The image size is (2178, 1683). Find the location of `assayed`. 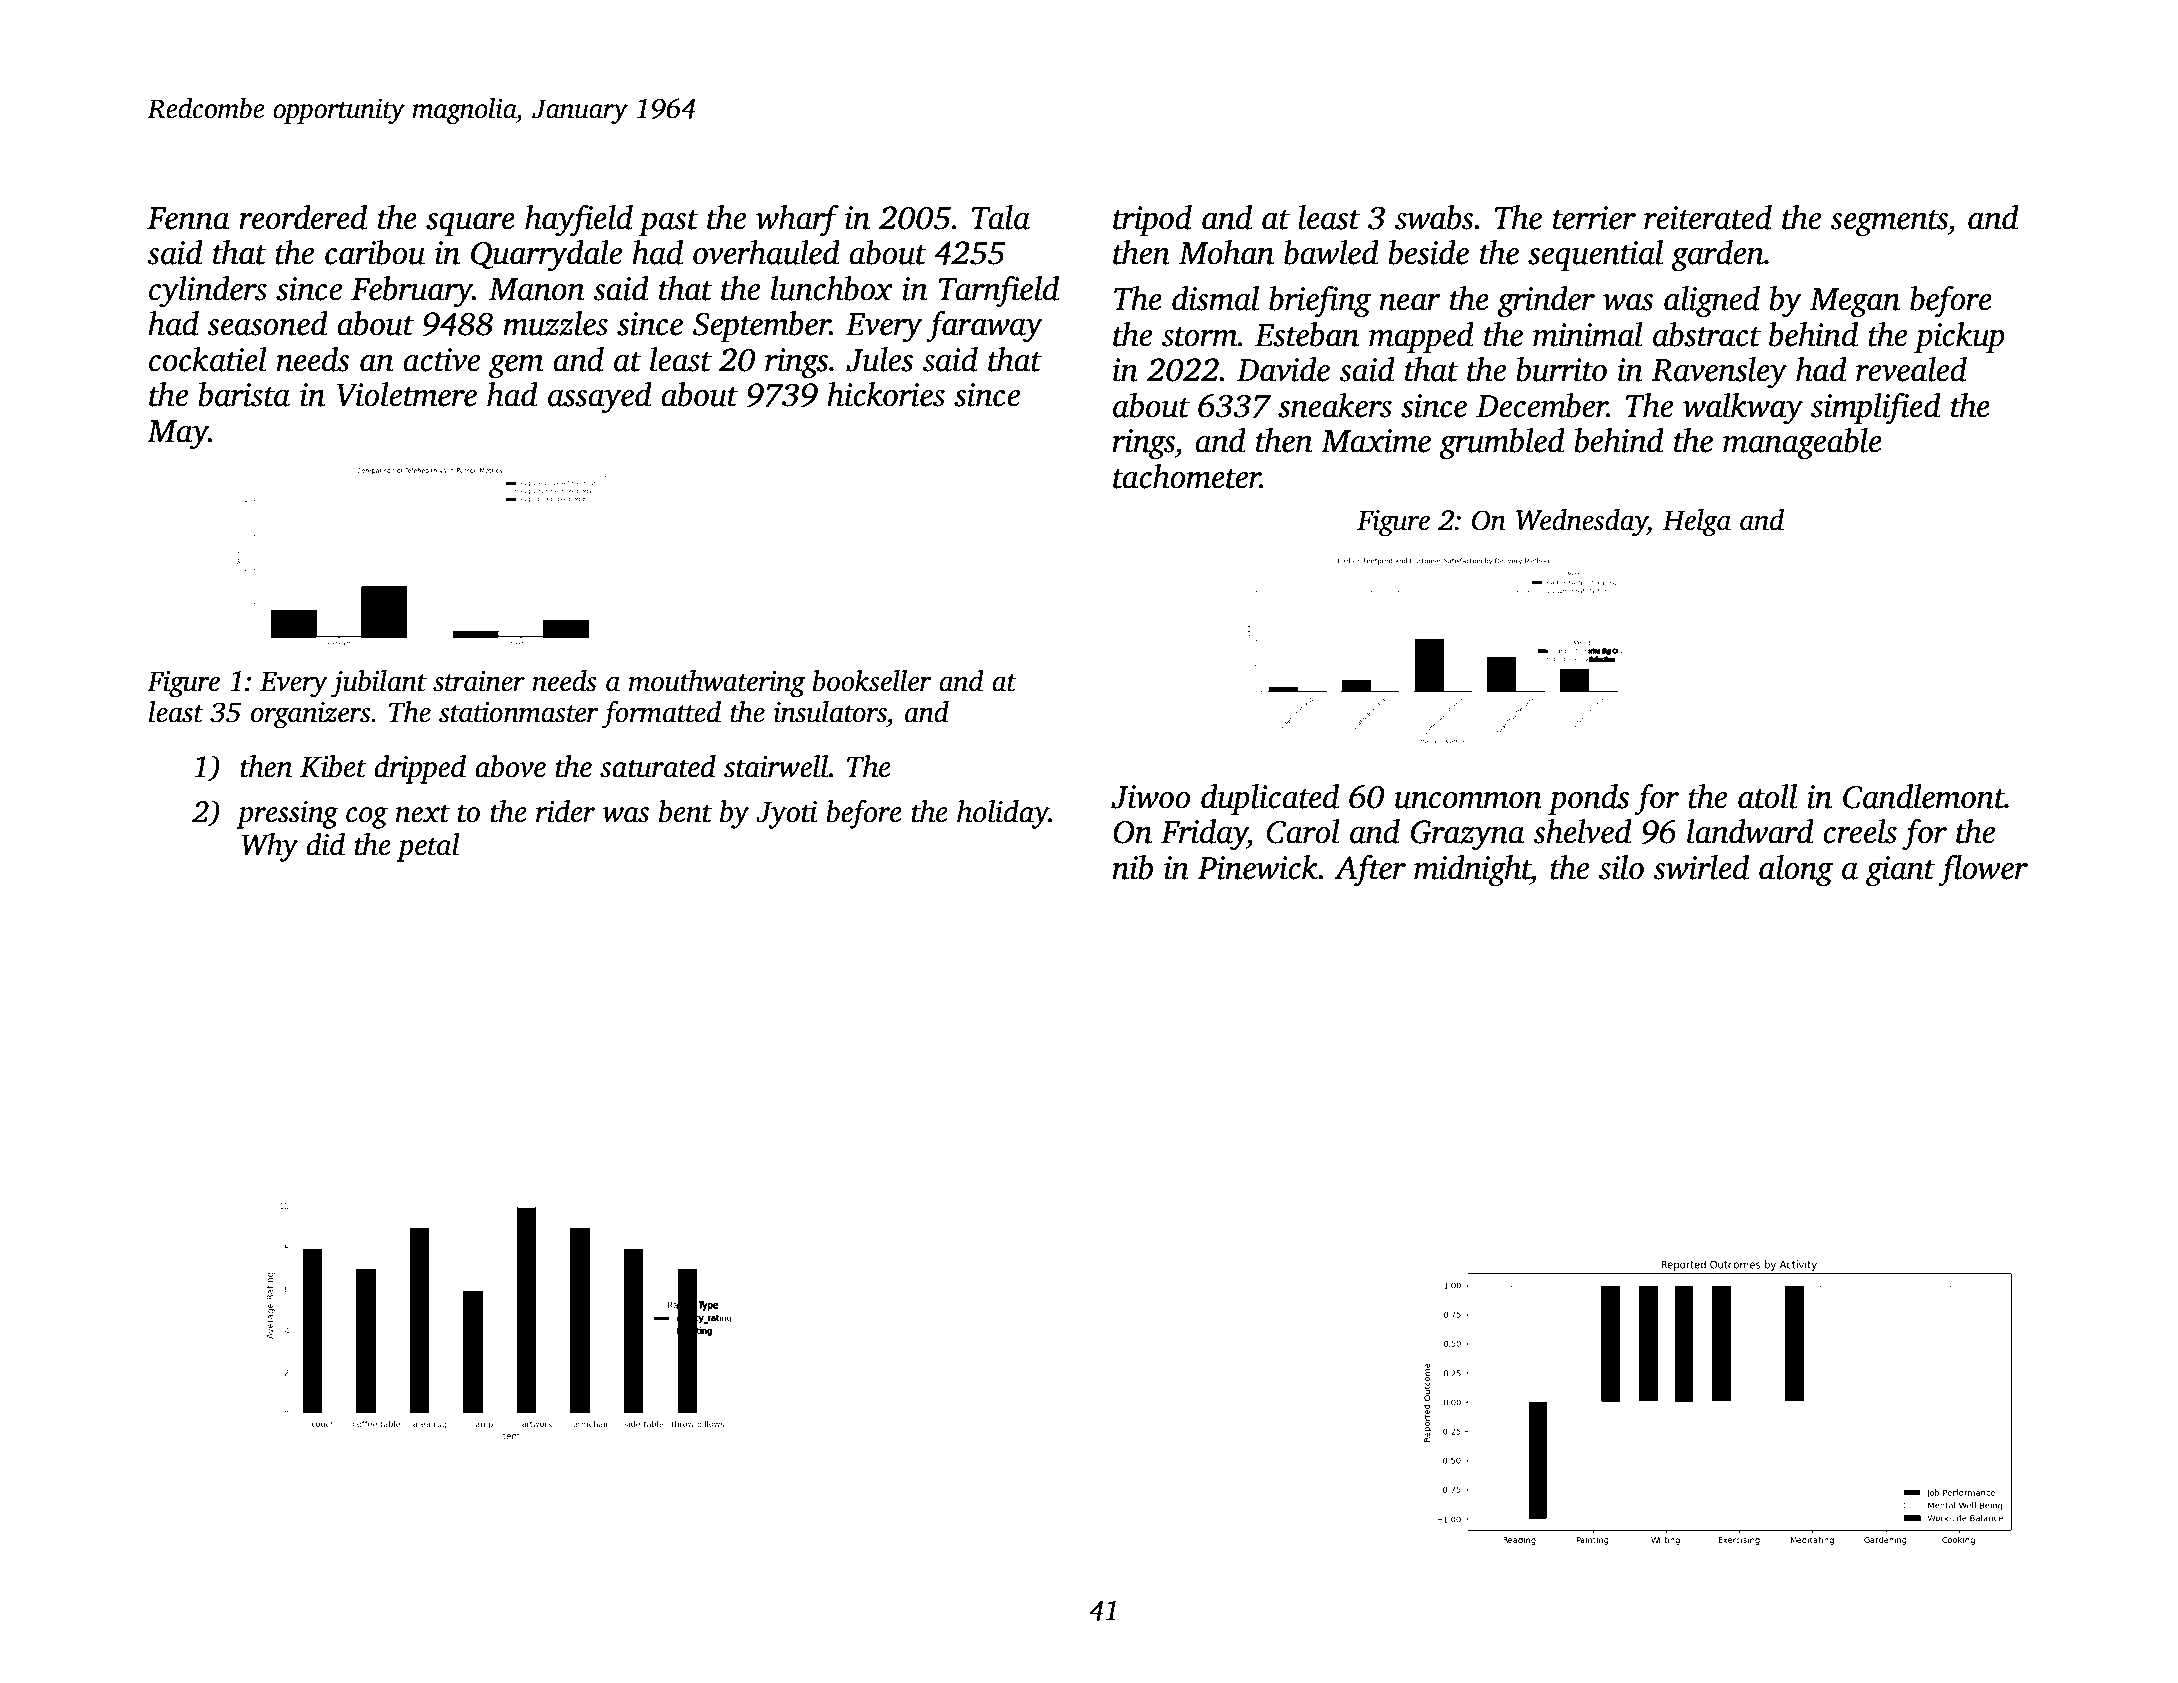

assayed is located at coordinates (600, 398).
